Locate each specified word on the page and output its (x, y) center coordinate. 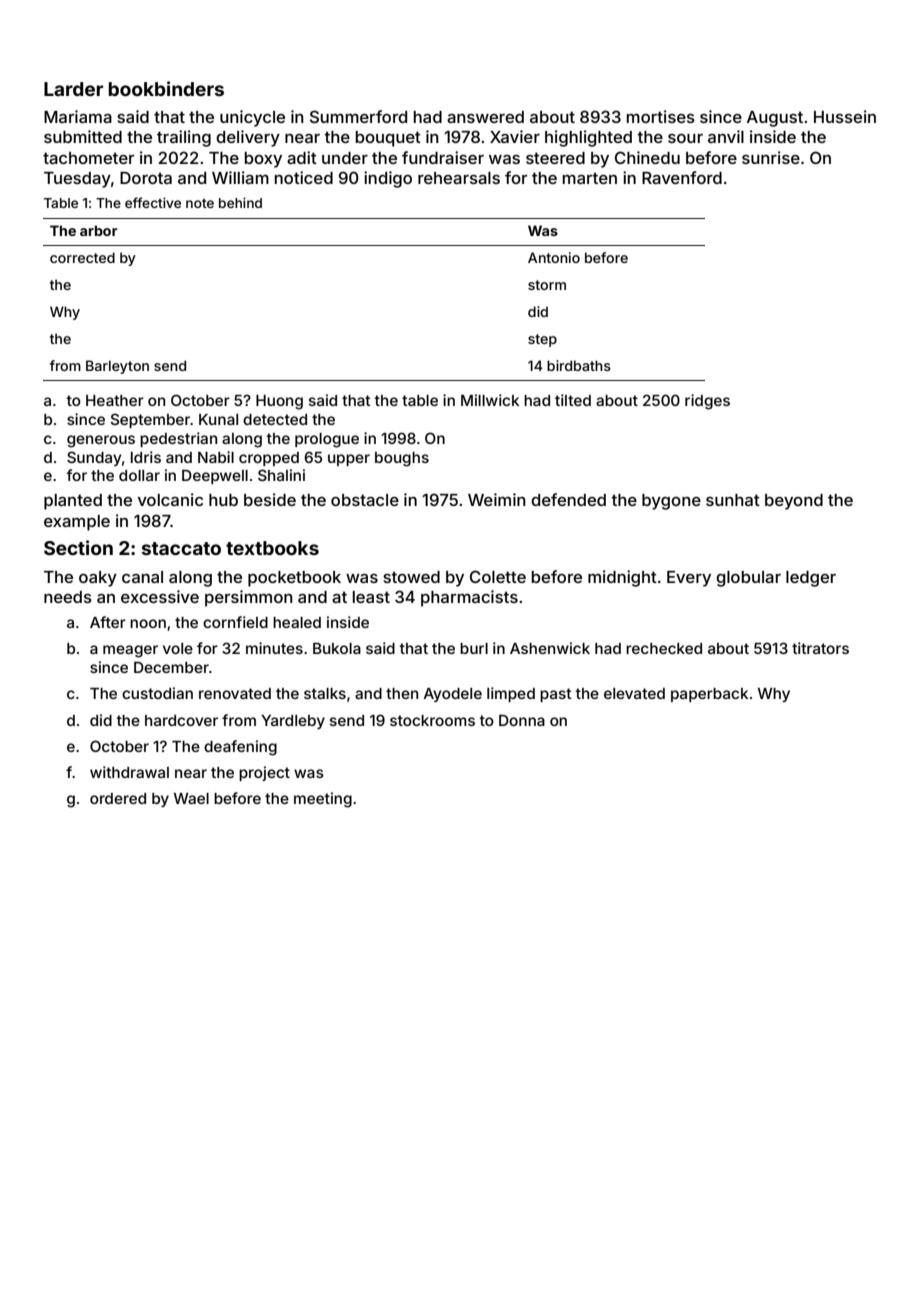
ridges (707, 402)
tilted (573, 400)
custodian (157, 693)
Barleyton (117, 367)
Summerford (358, 116)
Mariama (78, 116)
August (775, 119)
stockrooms (432, 720)
